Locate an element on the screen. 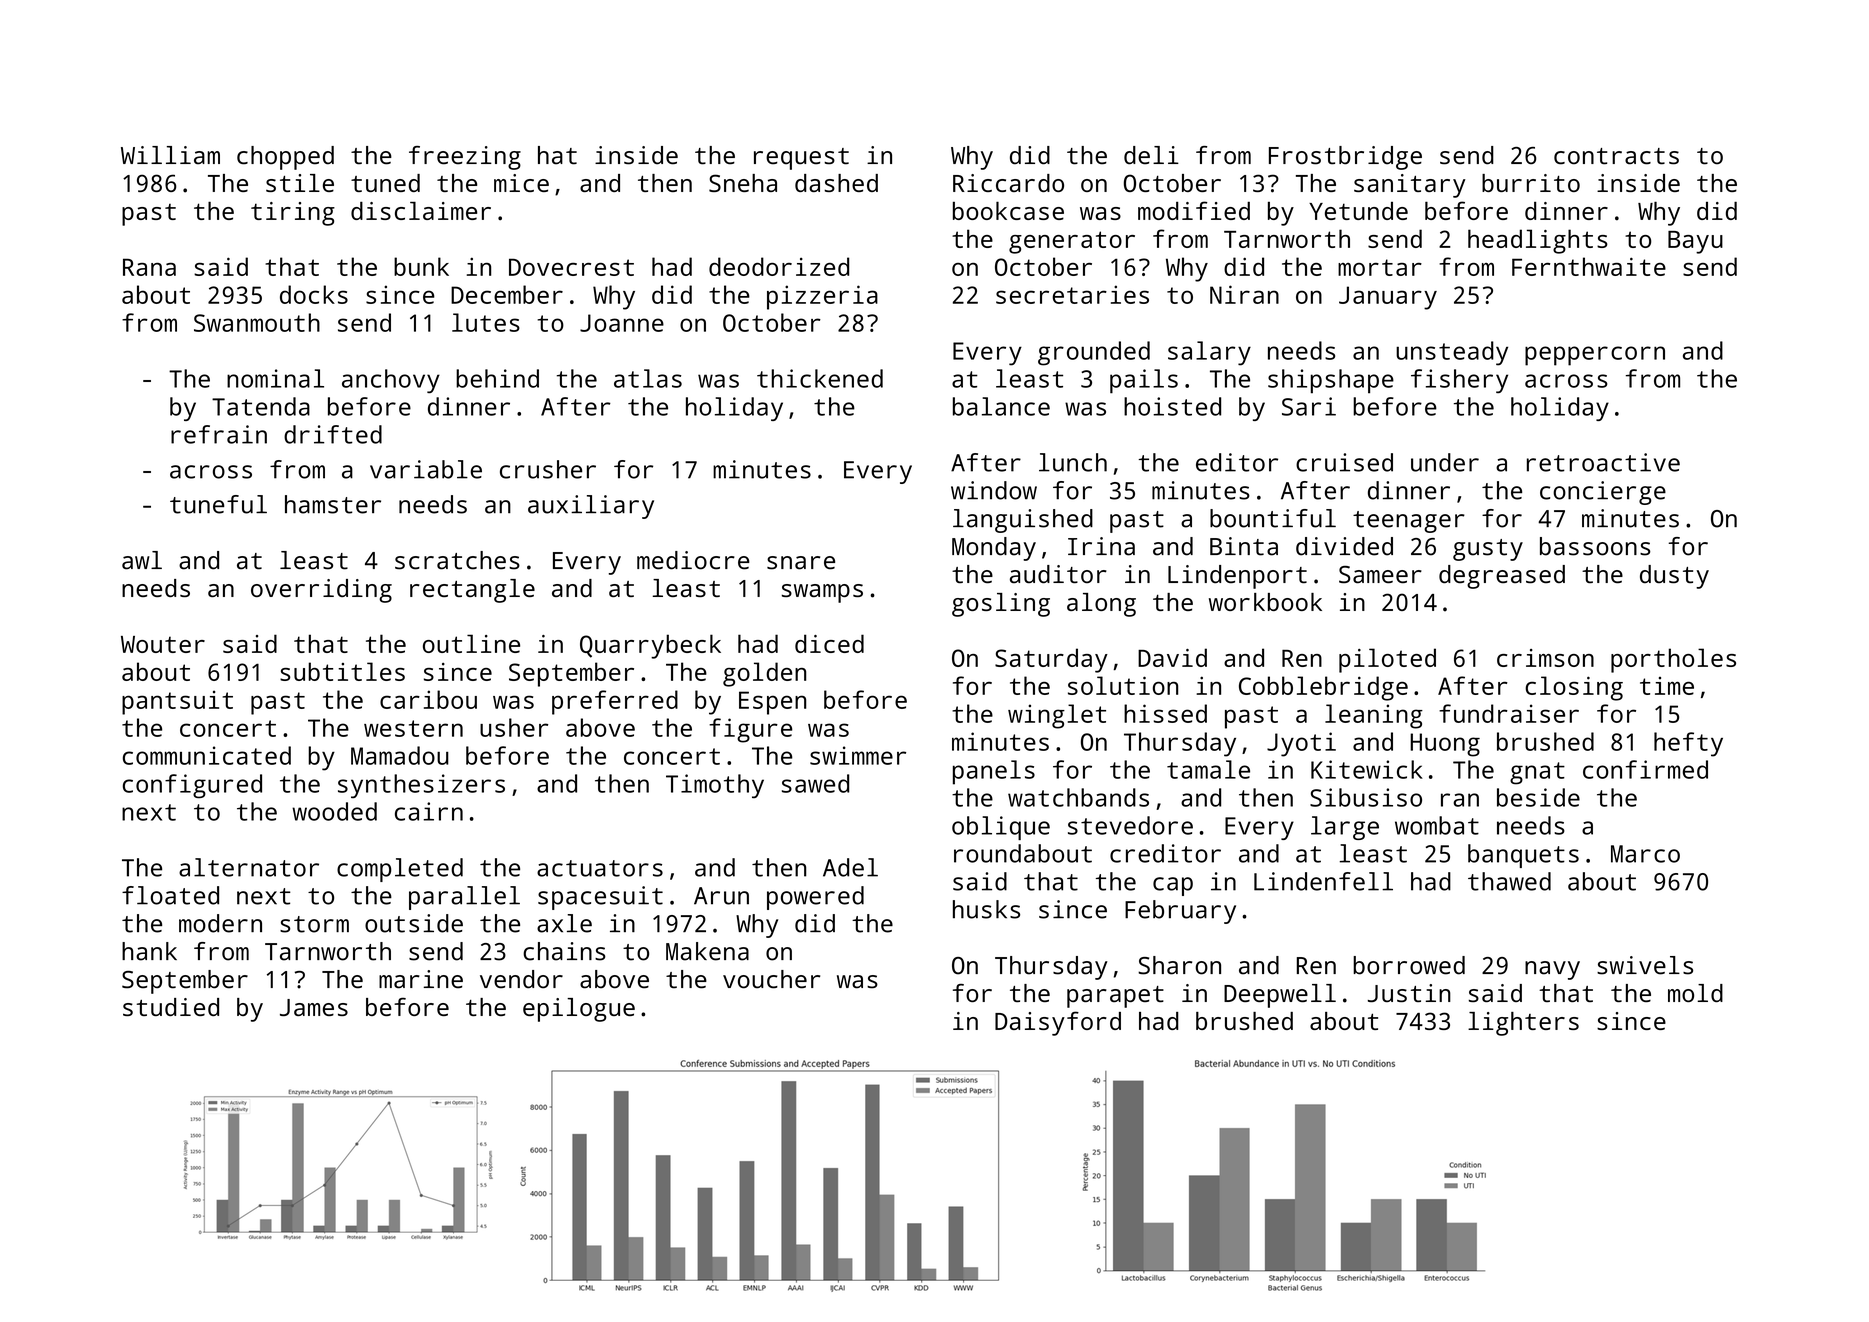  docks is located at coordinates (314, 294).
